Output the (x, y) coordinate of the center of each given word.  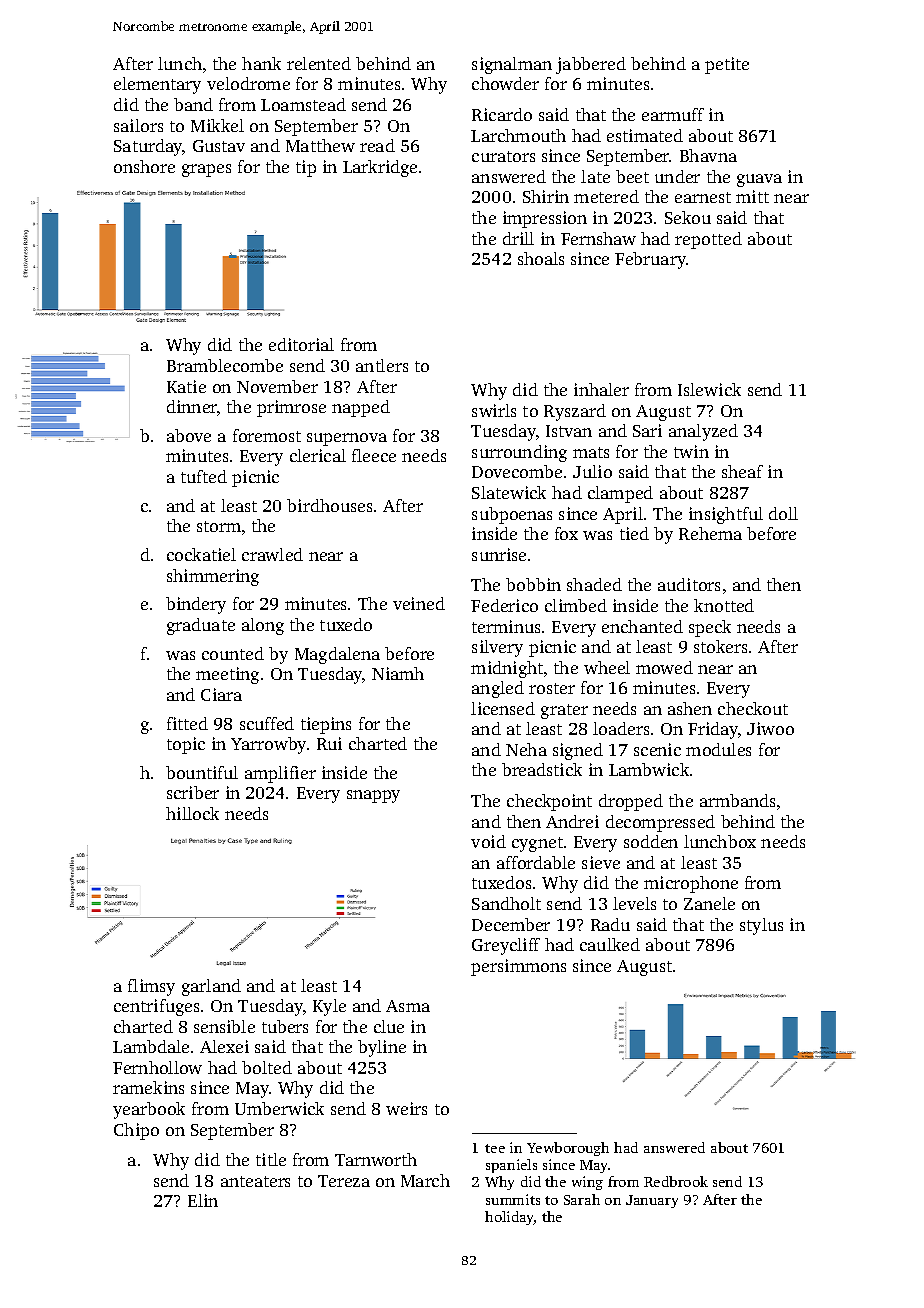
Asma (408, 1006)
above (189, 435)
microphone (691, 884)
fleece (374, 455)
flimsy (151, 987)
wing (587, 1183)
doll (783, 513)
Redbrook (676, 1181)
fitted (187, 723)
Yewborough (568, 1149)
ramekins (148, 1087)
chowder (505, 83)
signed (578, 751)
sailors (138, 125)
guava (759, 180)
